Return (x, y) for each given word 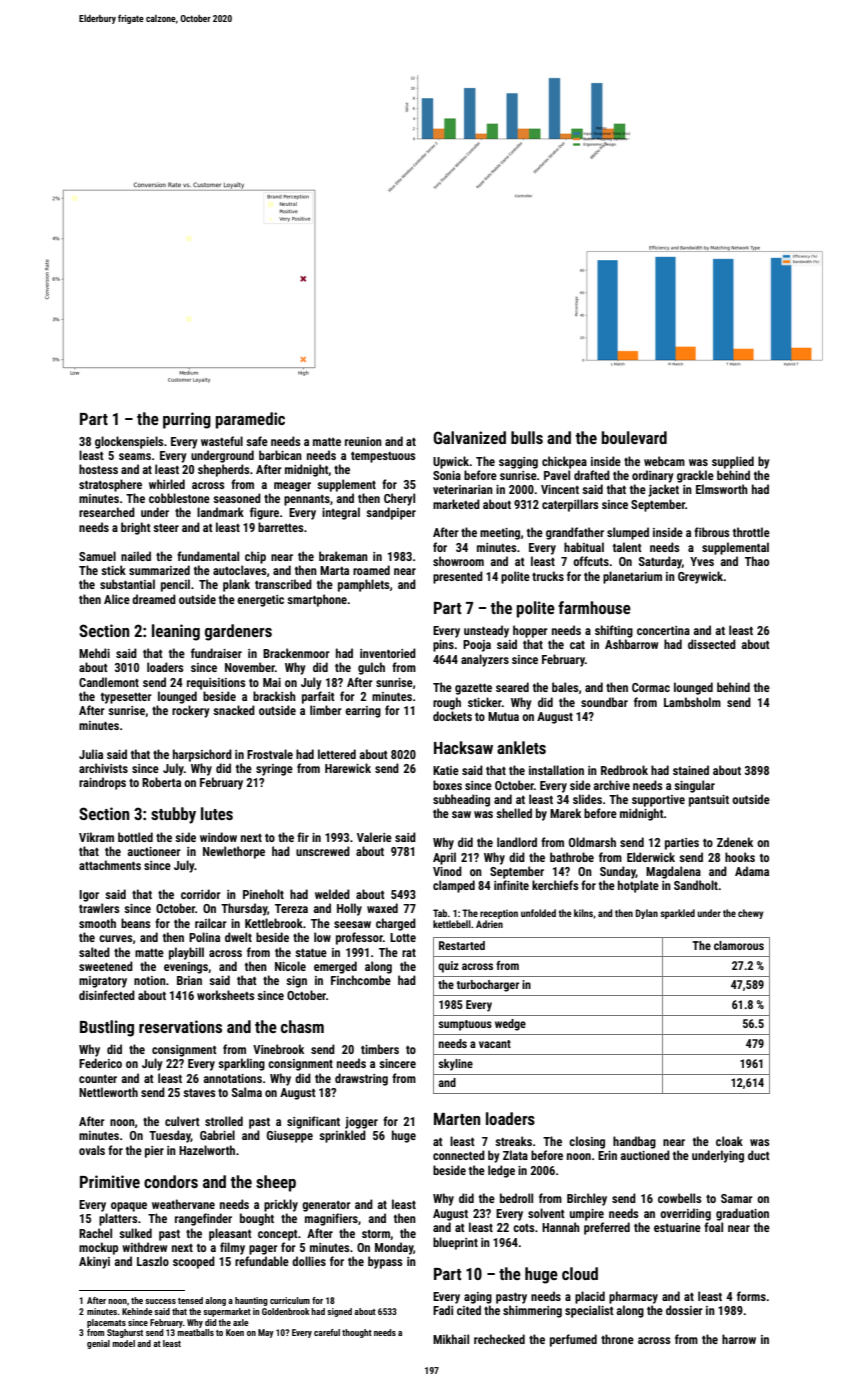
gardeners (238, 632)
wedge (510, 1025)
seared (512, 687)
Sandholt (696, 885)
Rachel (95, 1233)
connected (459, 1155)
